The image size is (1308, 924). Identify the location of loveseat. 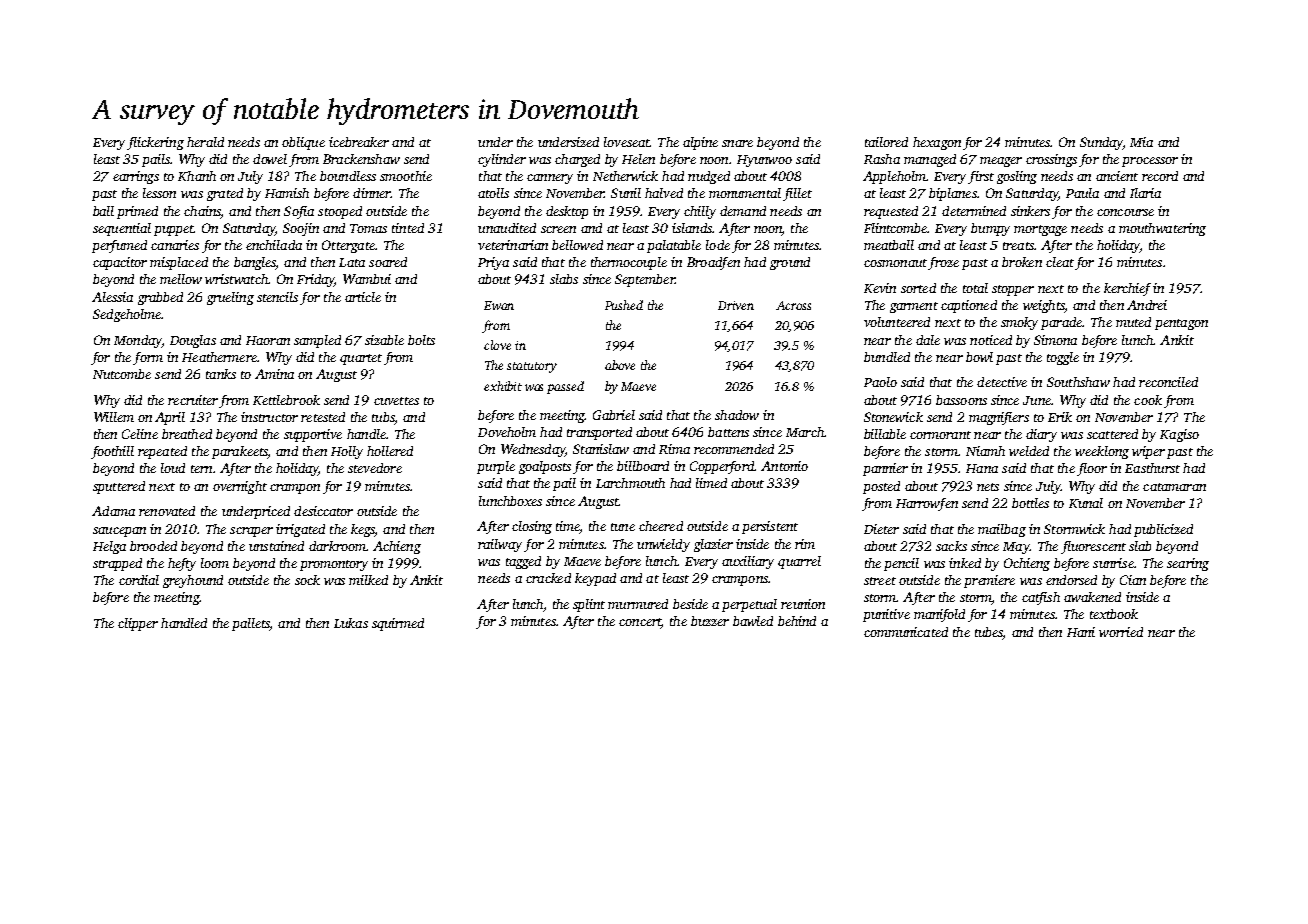
(627, 142).
